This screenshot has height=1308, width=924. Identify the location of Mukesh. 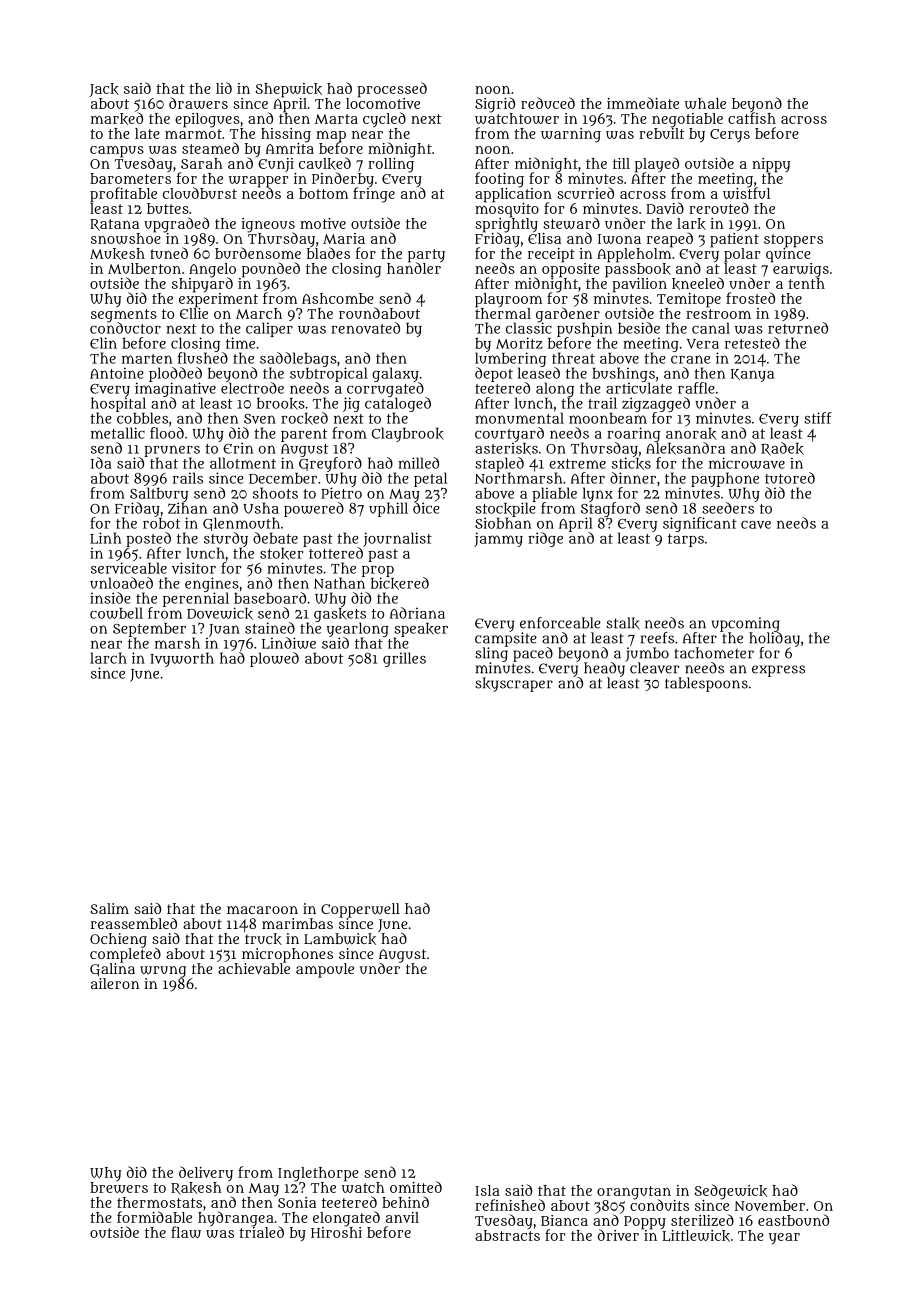
(117, 254).
